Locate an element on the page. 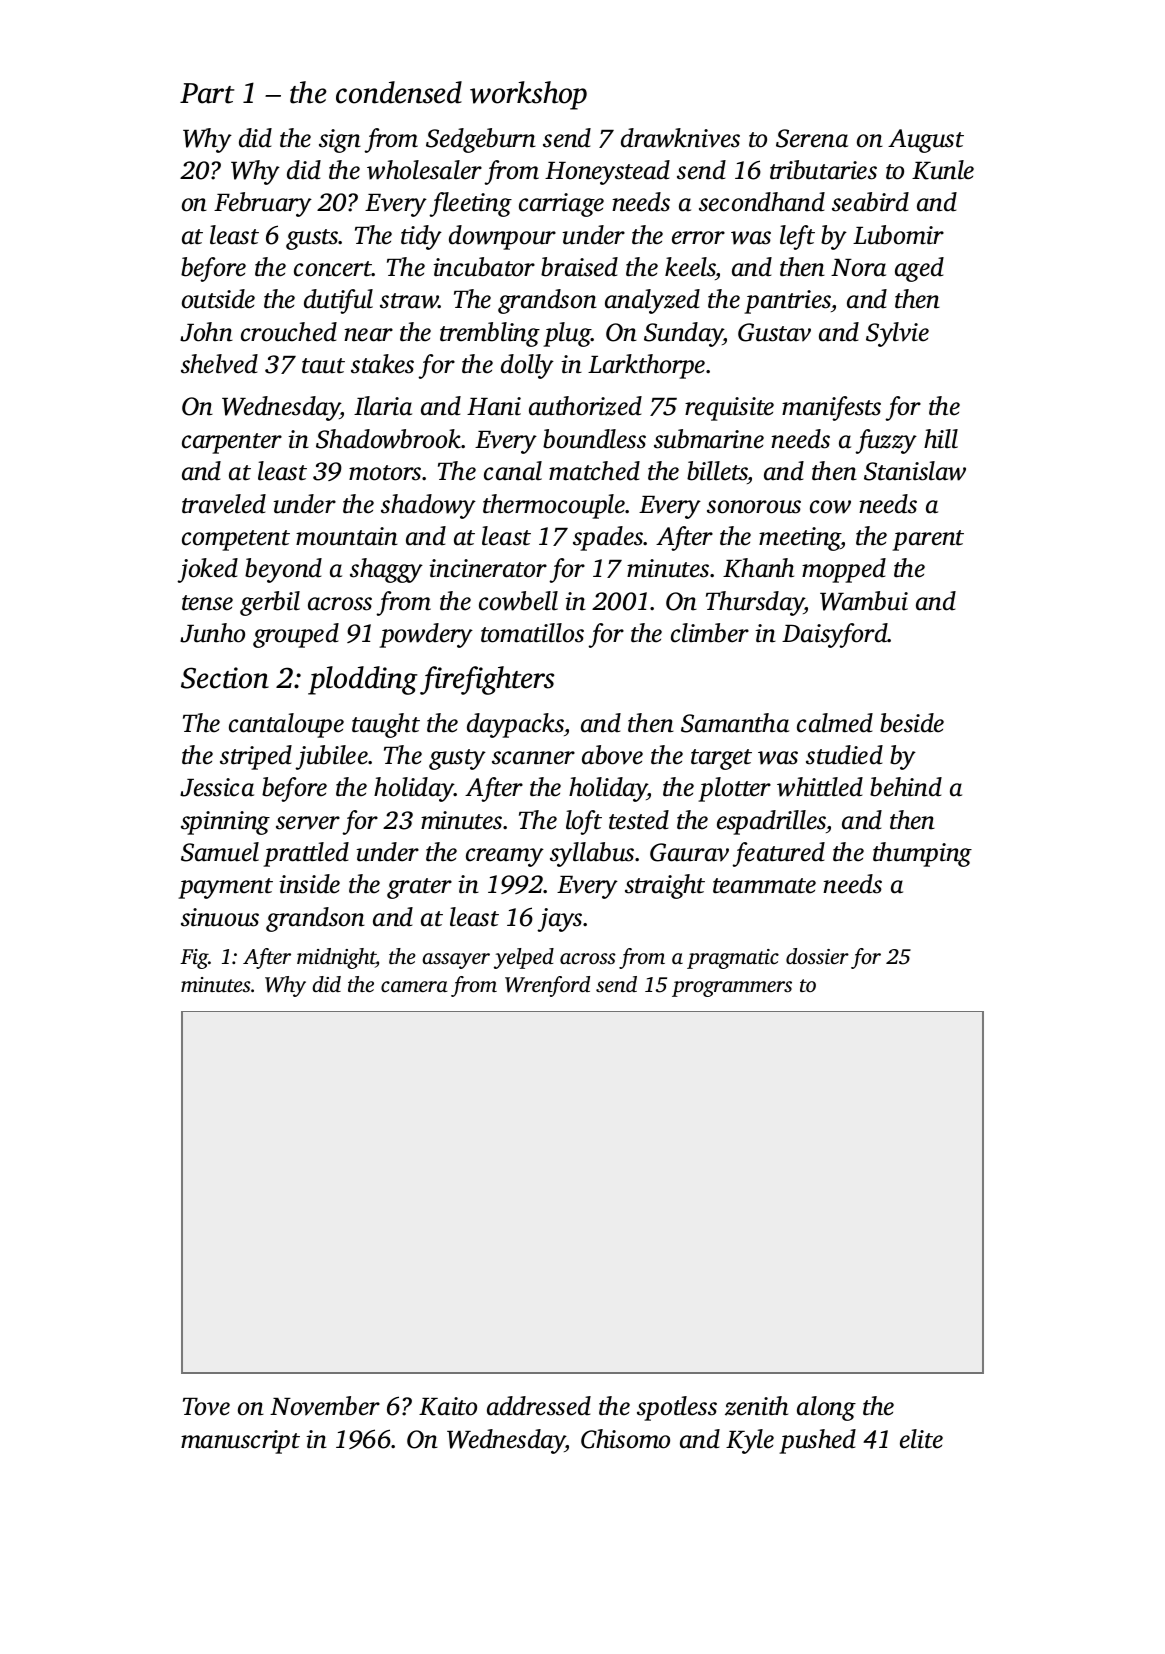  beside is located at coordinates (912, 723).
